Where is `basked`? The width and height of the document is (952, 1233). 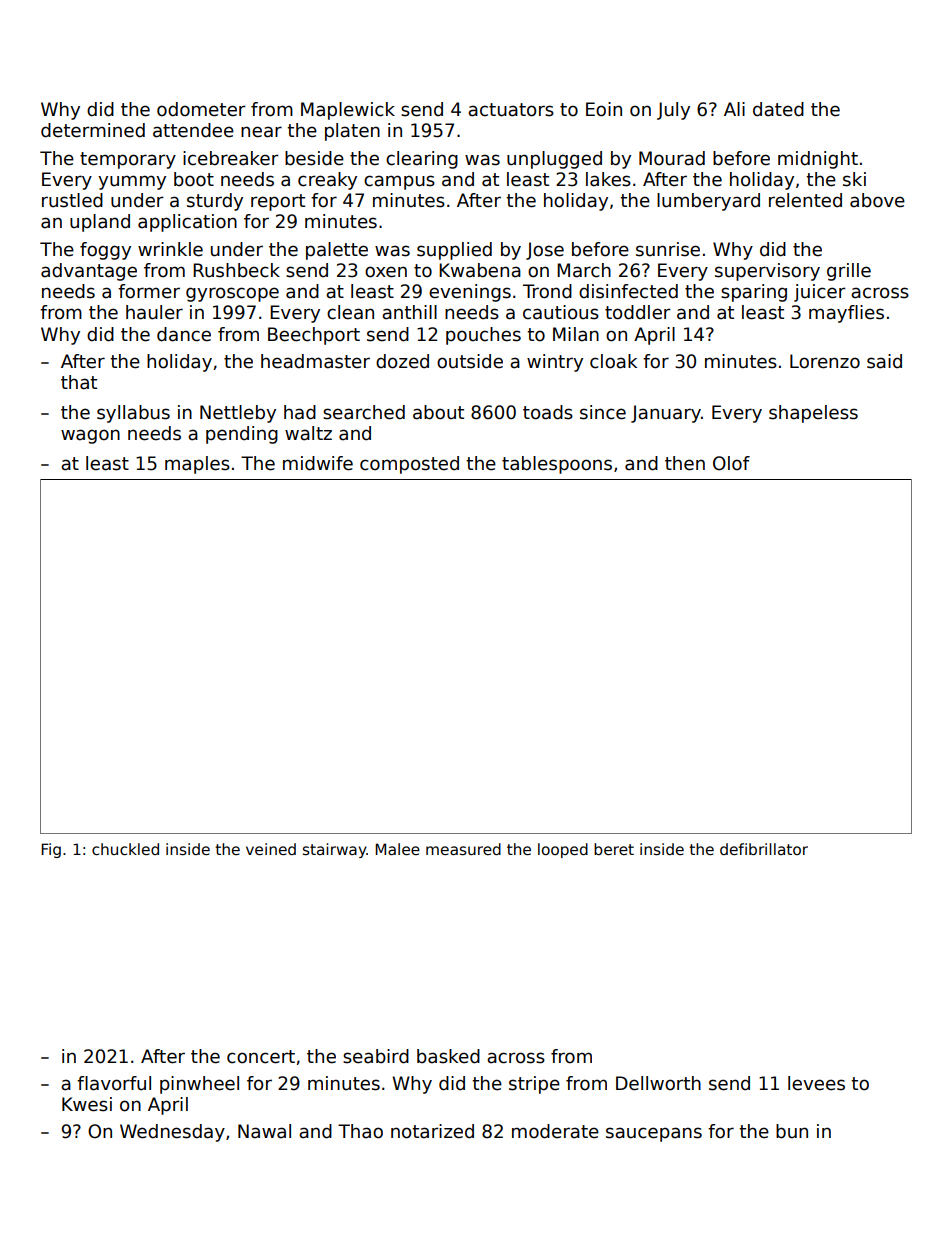 basked is located at coordinates (448, 1056).
